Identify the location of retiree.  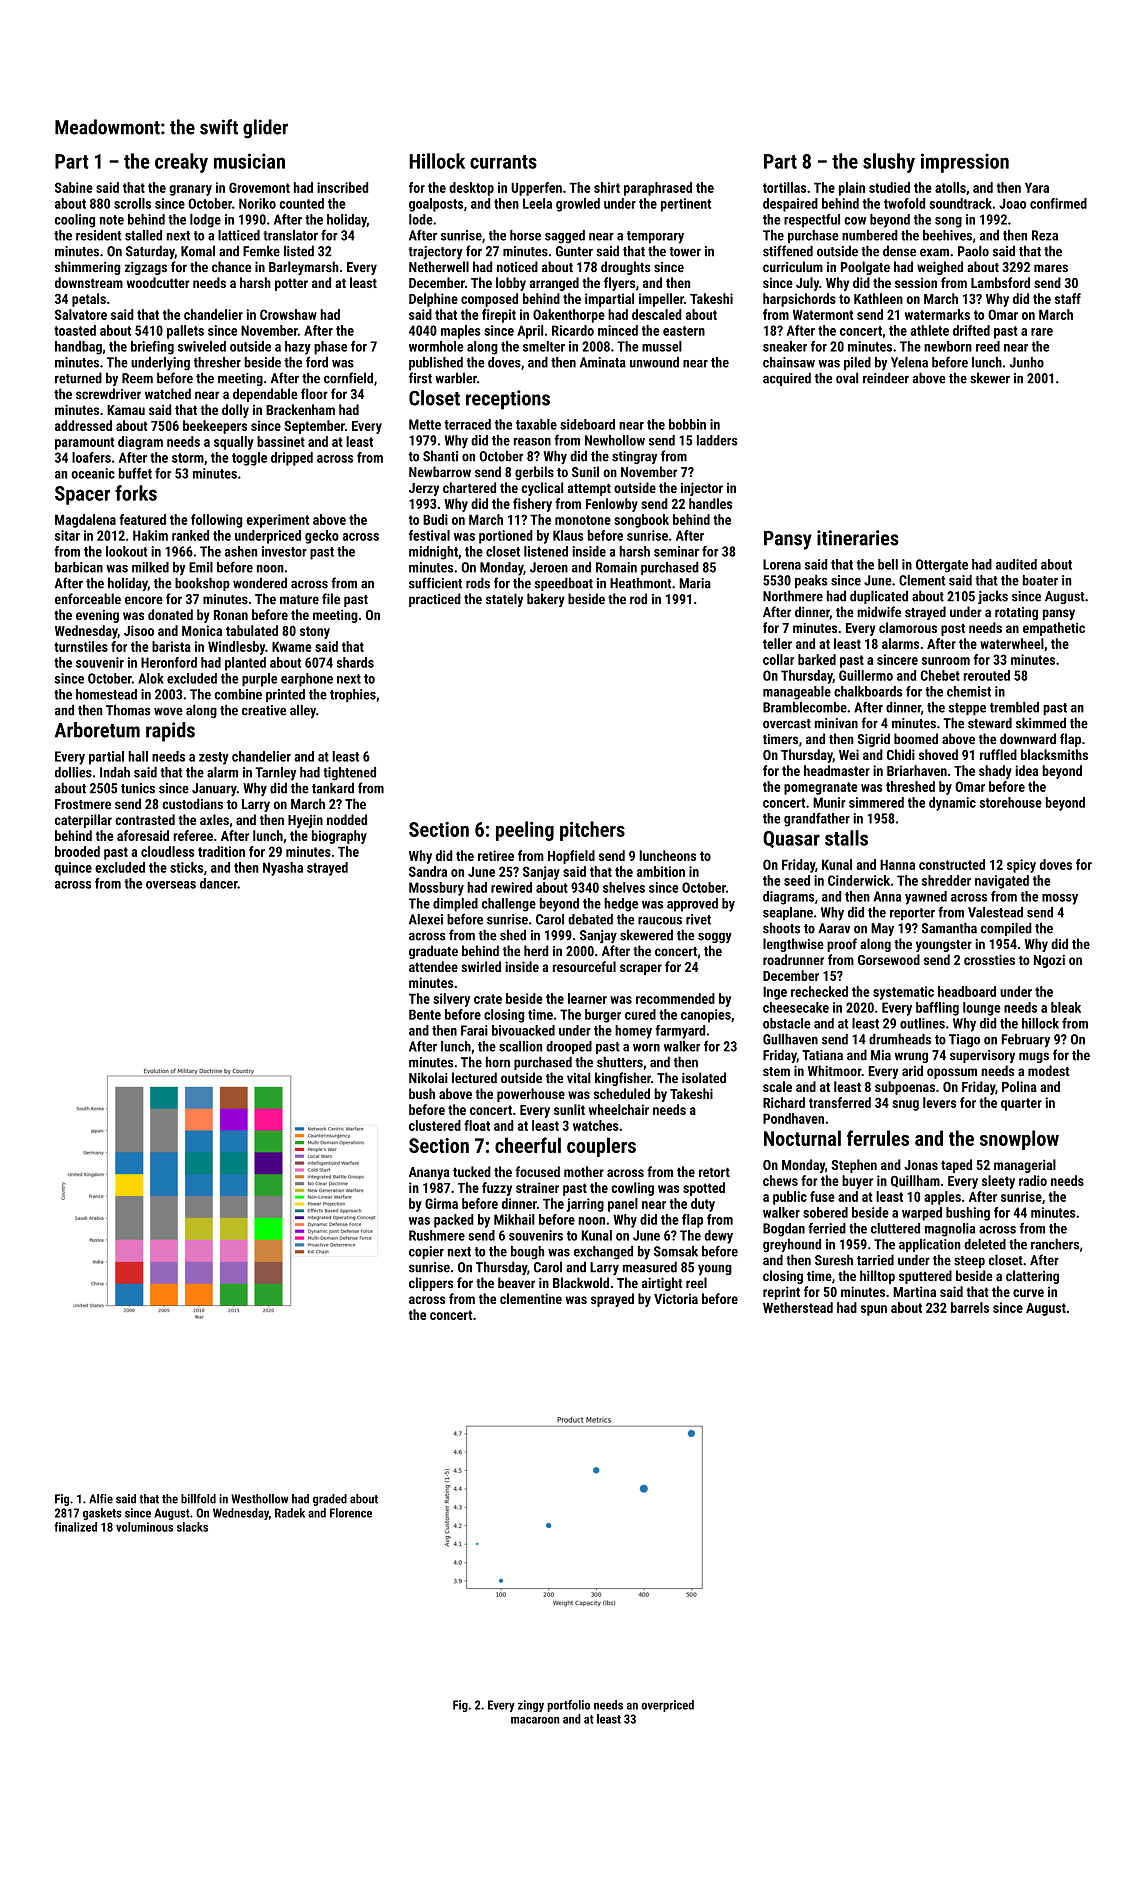
(496, 855).
